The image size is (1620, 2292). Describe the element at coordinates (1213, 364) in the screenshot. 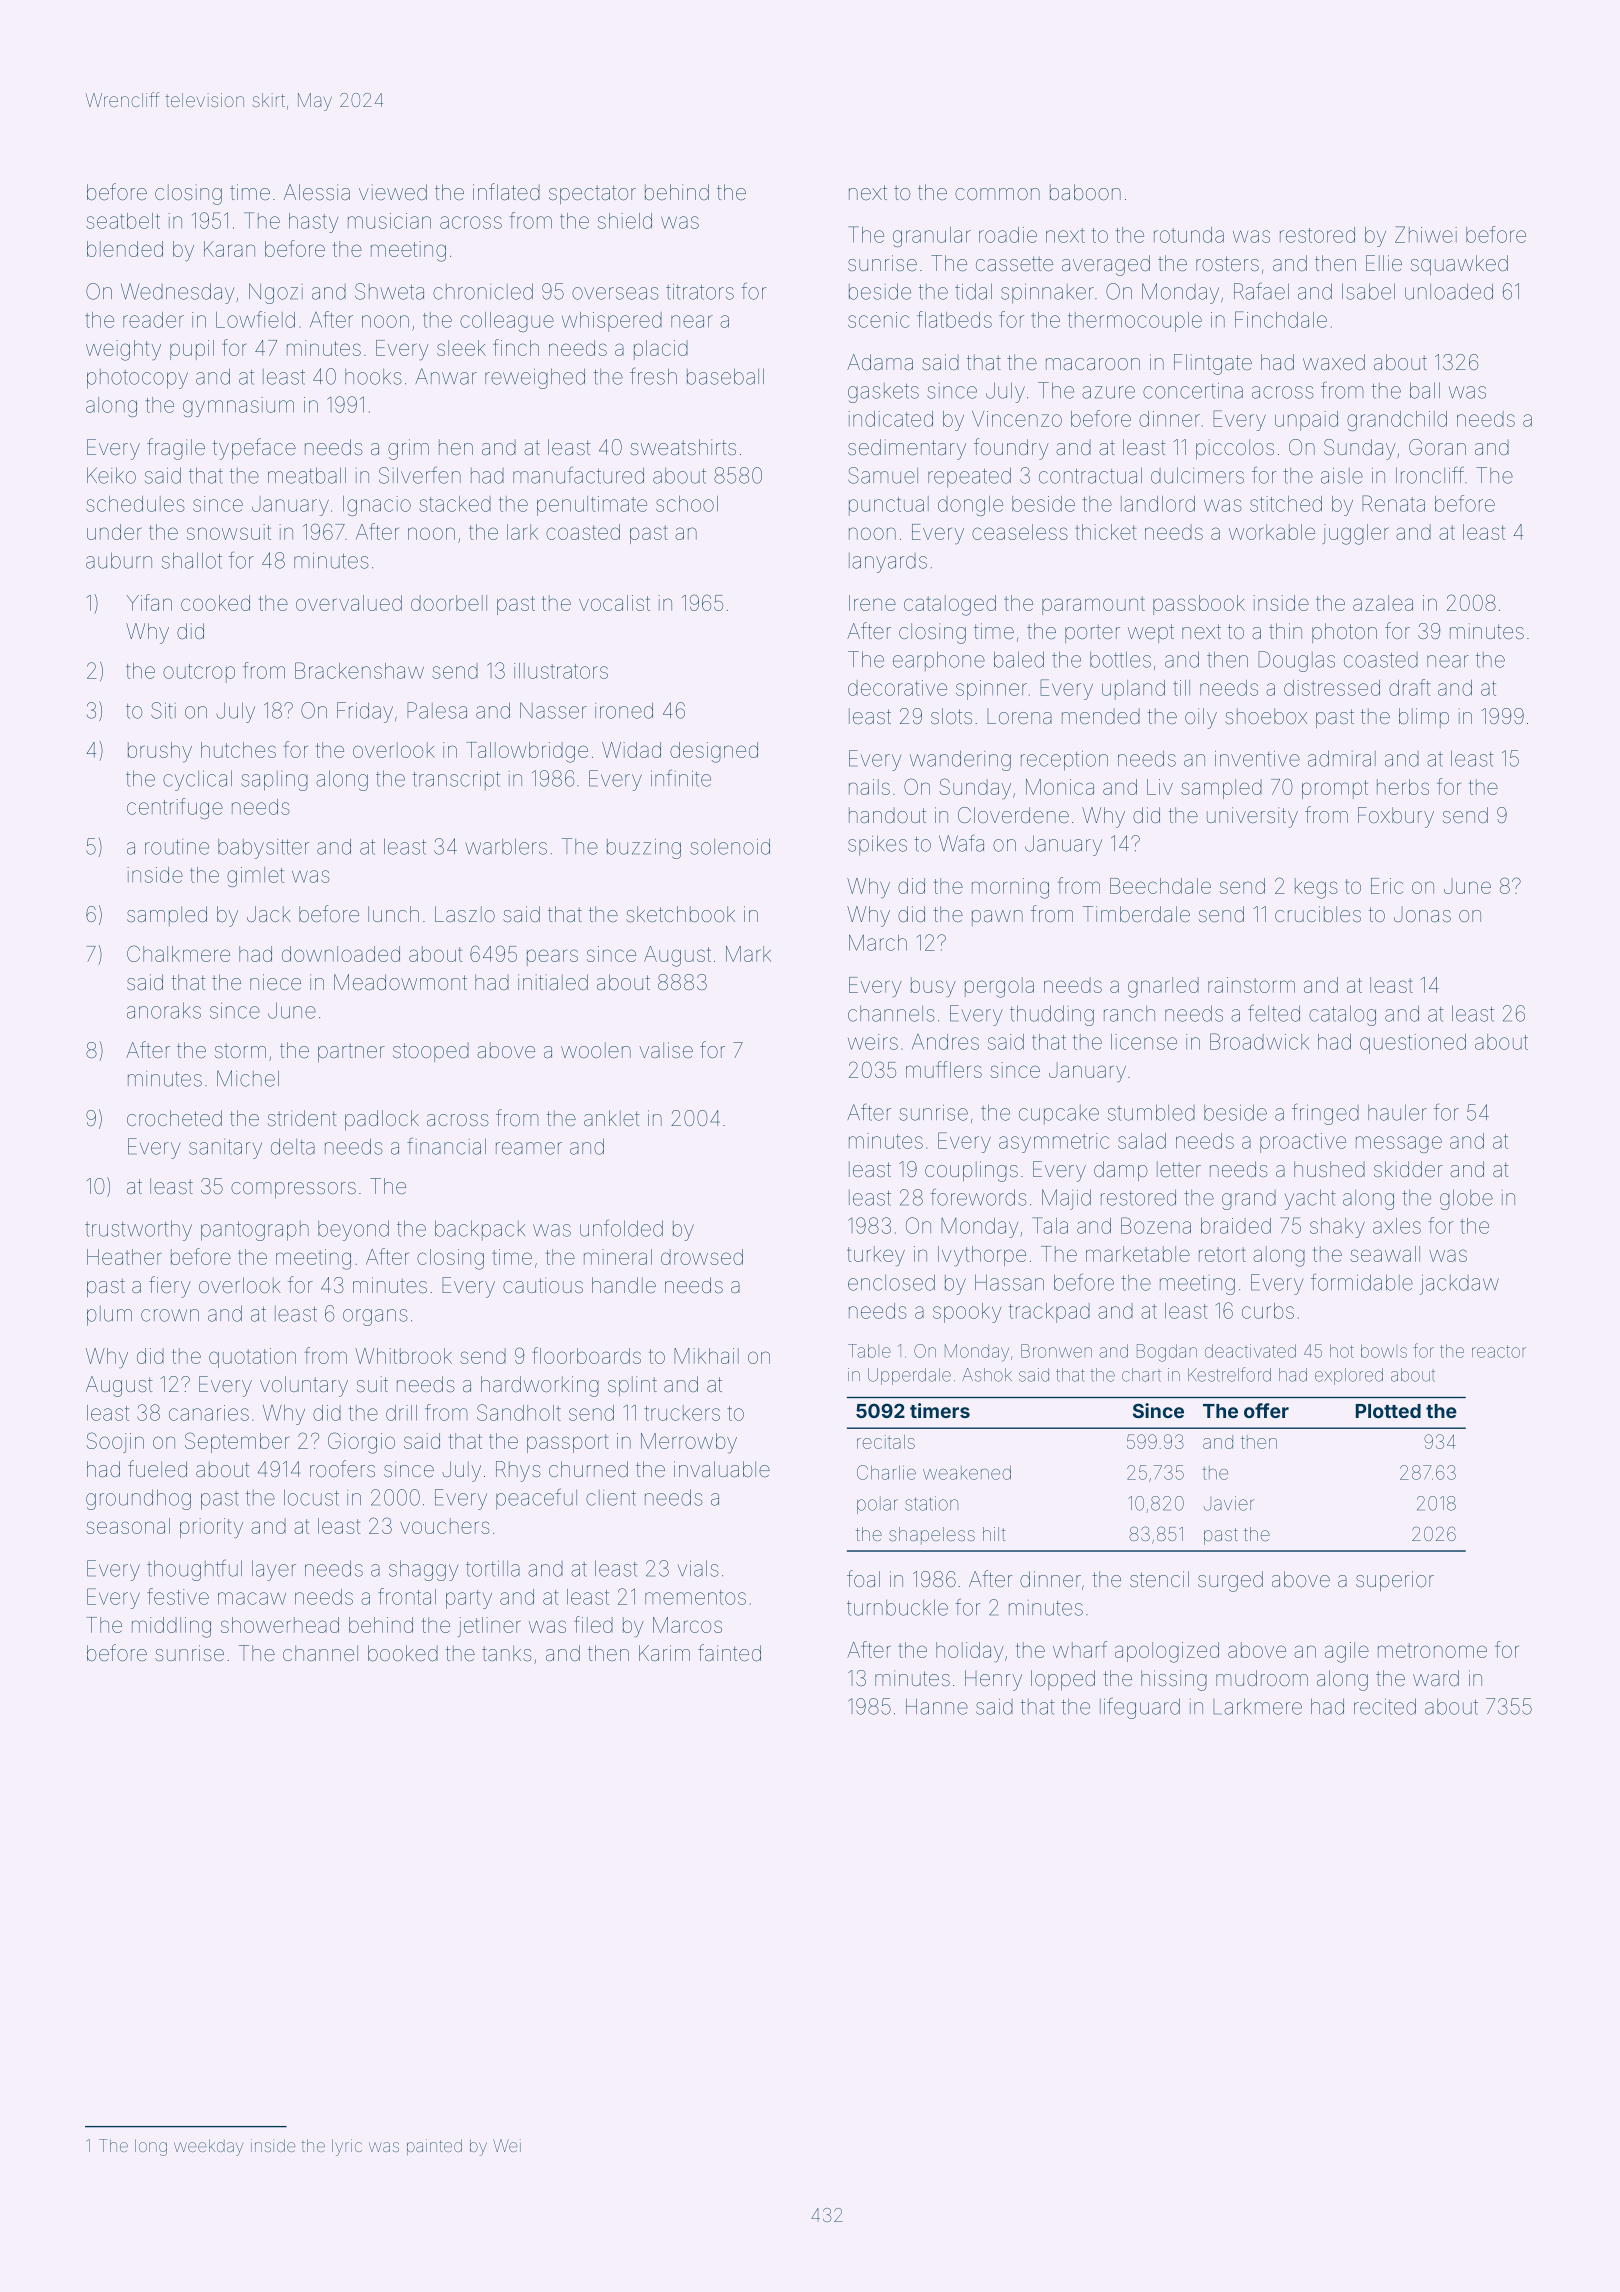

I see `Flintgate` at that location.
